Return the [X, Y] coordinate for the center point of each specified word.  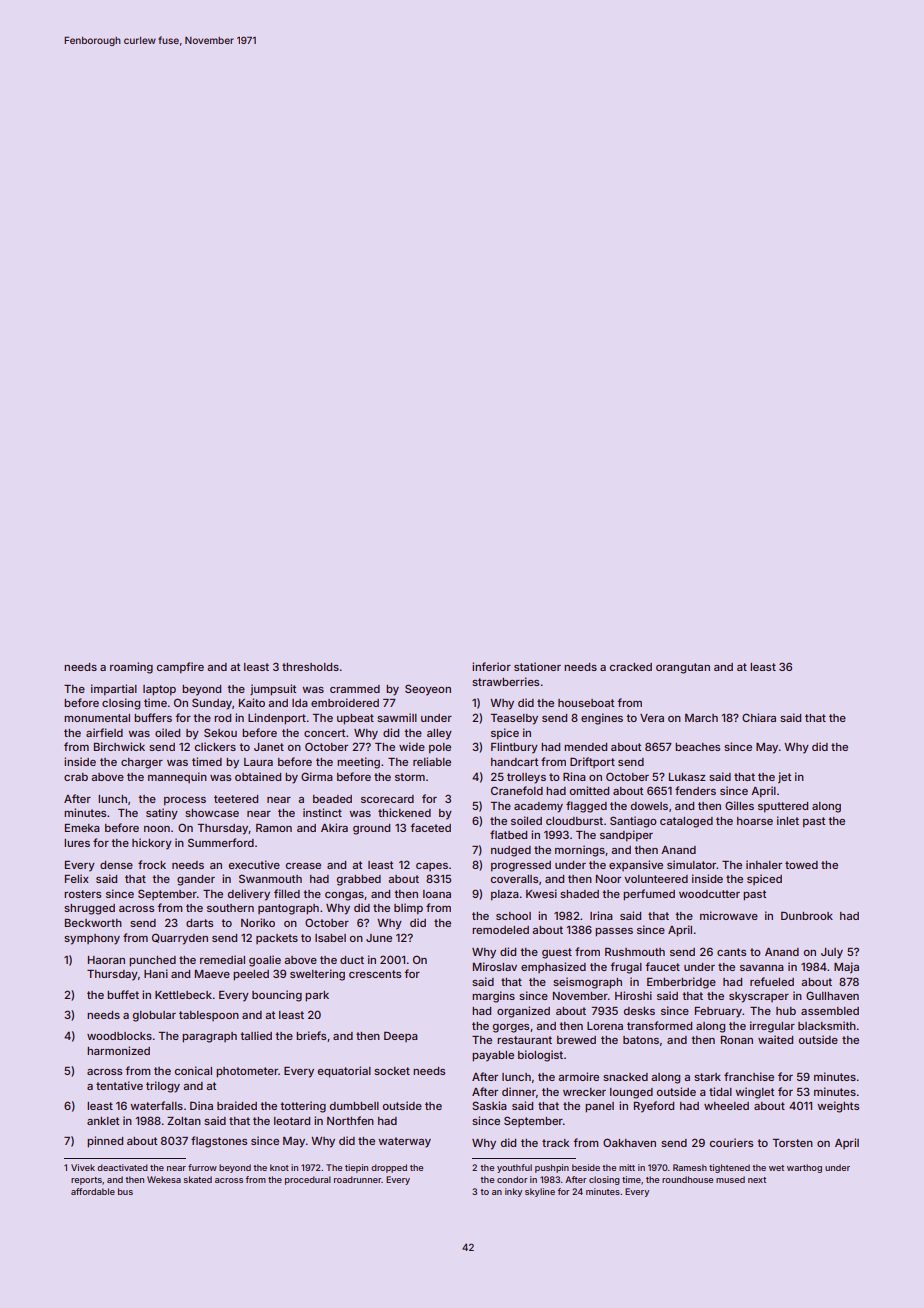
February [718, 1012]
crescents [375, 974]
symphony [92, 939]
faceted [430, 827]
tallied [256, 1035]
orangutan [683, 668]
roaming [131, 668]
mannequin [177, 777]
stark [707, 1077]
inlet [788, 820]
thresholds [310, 667]
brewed [576, 1040]
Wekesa [164, 1179]
